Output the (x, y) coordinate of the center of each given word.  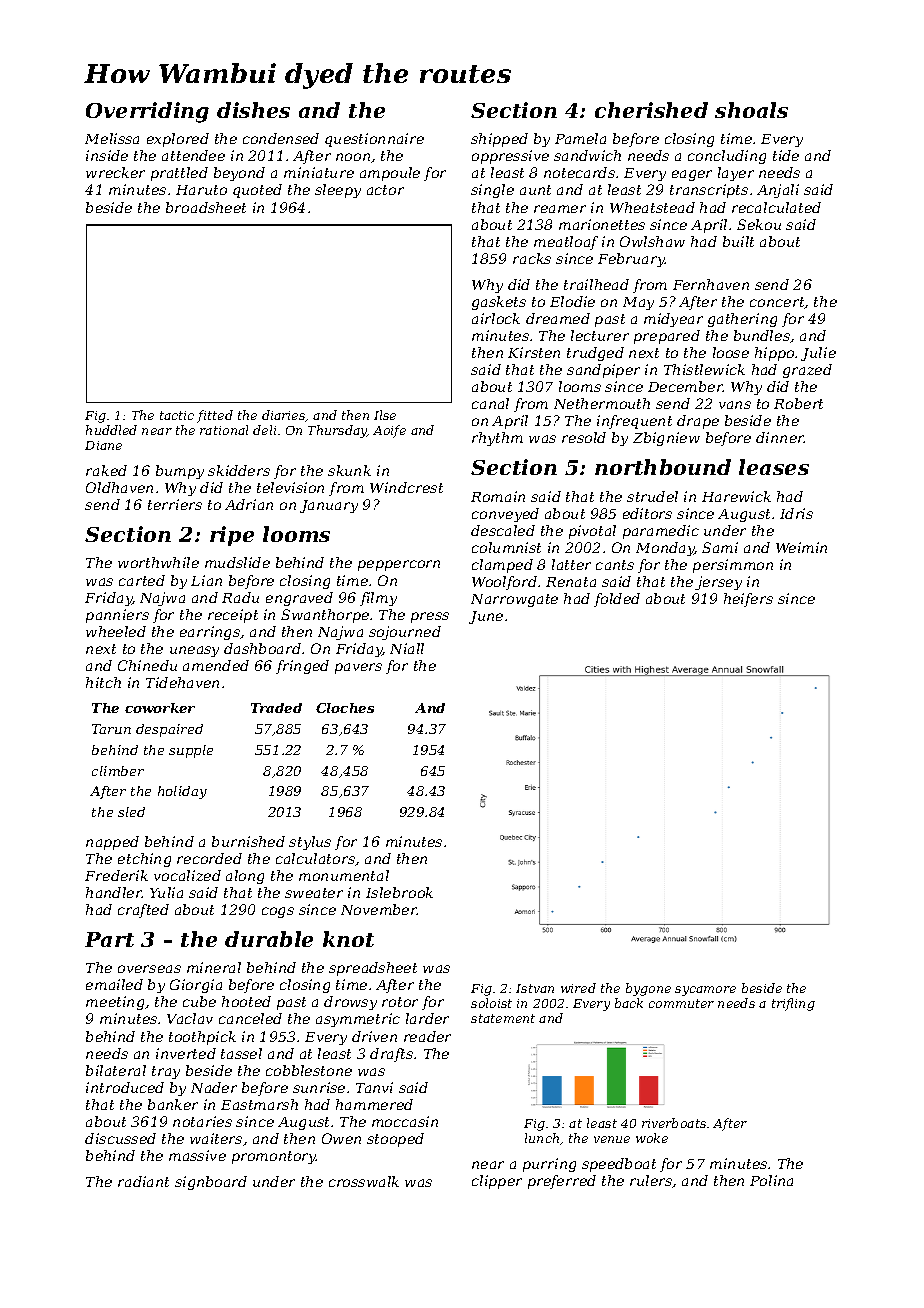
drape (698, 422)
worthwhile (158, 562)
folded (617, 600)
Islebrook (399, 892)
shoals (751, 110)
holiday (182, 792)
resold (584, 437)
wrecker (115, 172)
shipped (499, 140)
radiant (143, 1181)
